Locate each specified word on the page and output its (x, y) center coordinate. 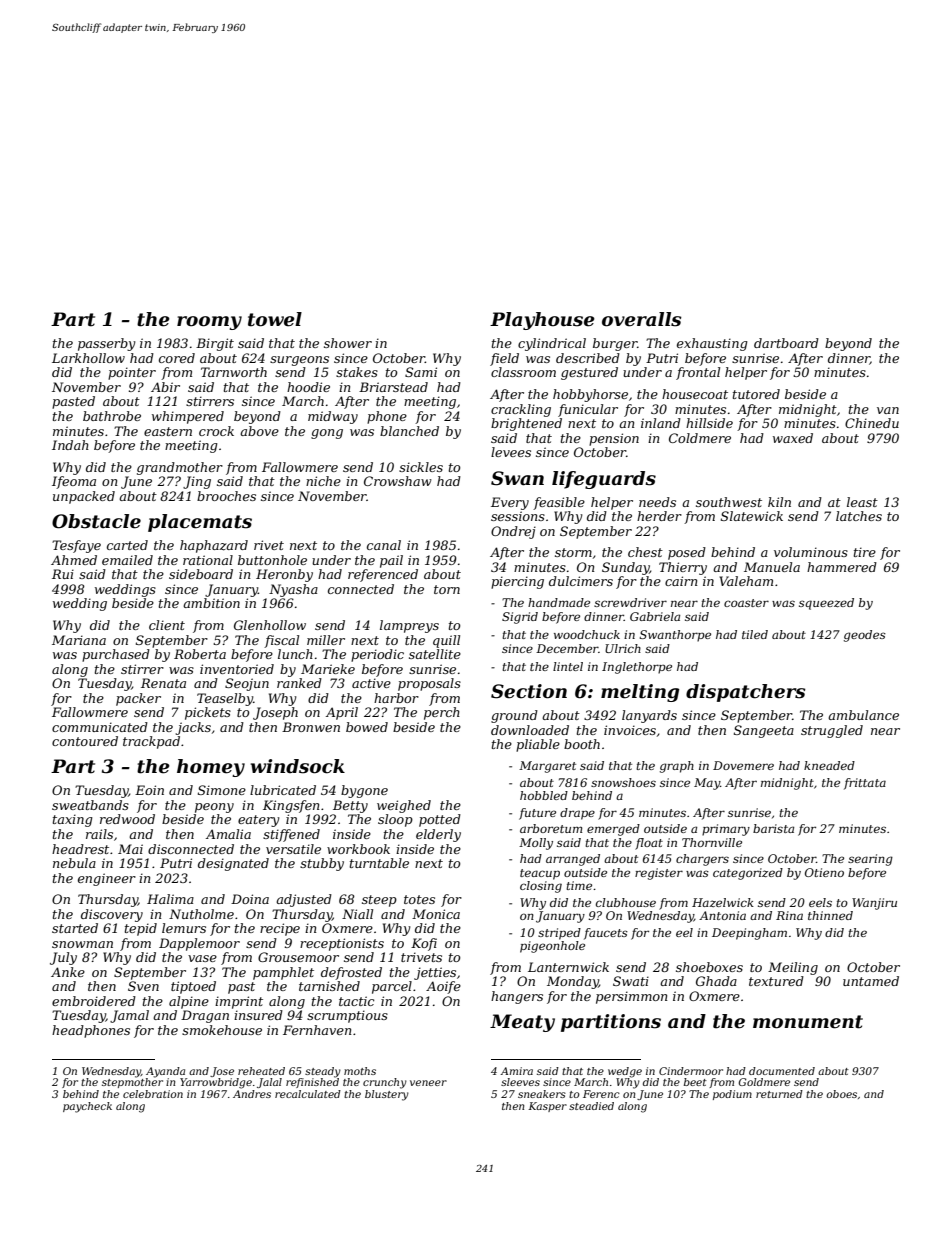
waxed (793, 438)
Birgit (215, 344)
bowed (367, 727)
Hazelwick (723, 902)
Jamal (129, 1016)
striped (559, 934)
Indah (70, 445)
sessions (518, 516)
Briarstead (393, 387)
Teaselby (225, 699)
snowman (82, 944)
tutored (756, 394)
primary (726, 830)
